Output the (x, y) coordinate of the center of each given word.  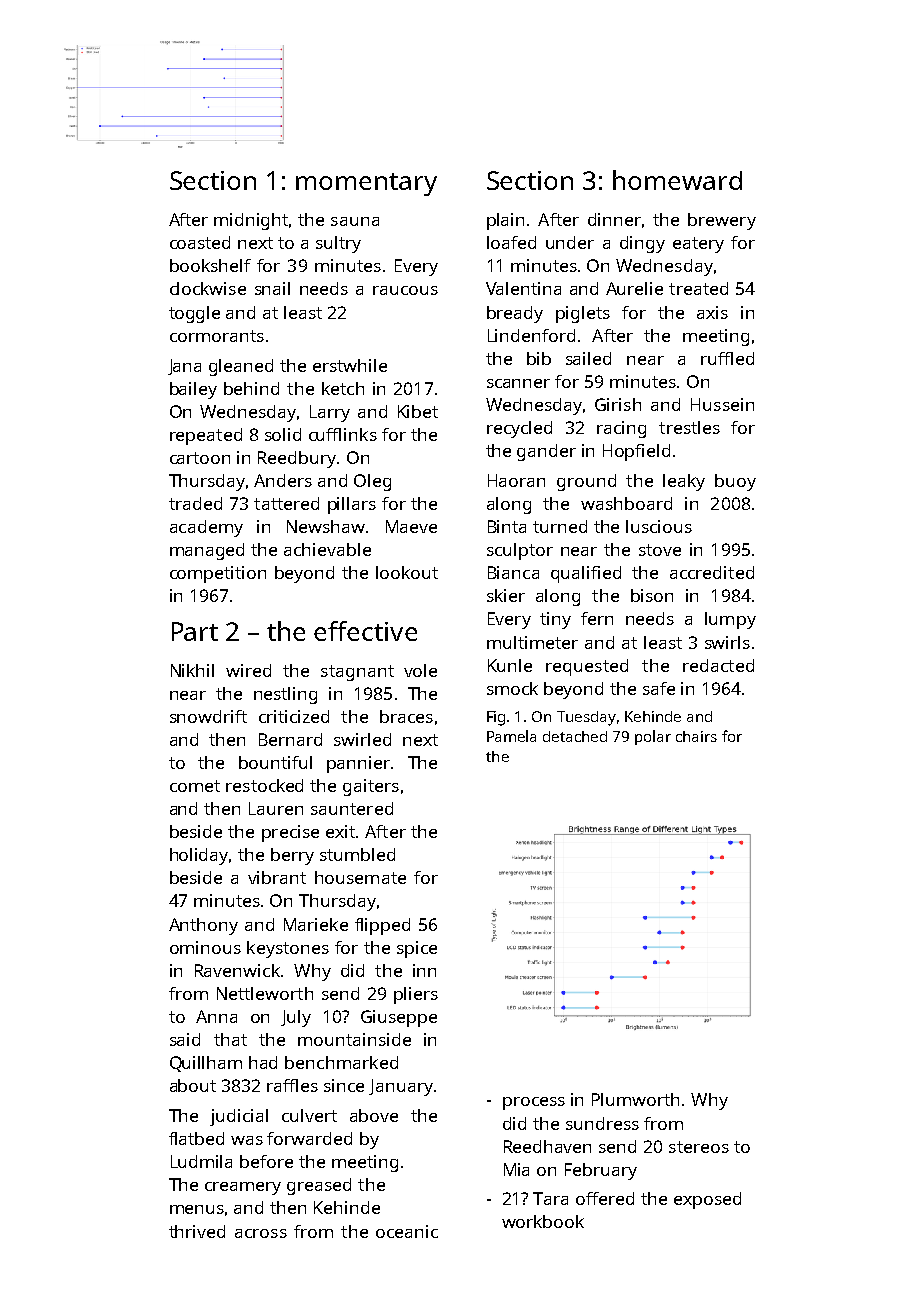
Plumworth (635, 1099)
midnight (252, 221)
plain (505, 221)
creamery (243, 1188)
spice (417, 949)
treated (698, 288)
